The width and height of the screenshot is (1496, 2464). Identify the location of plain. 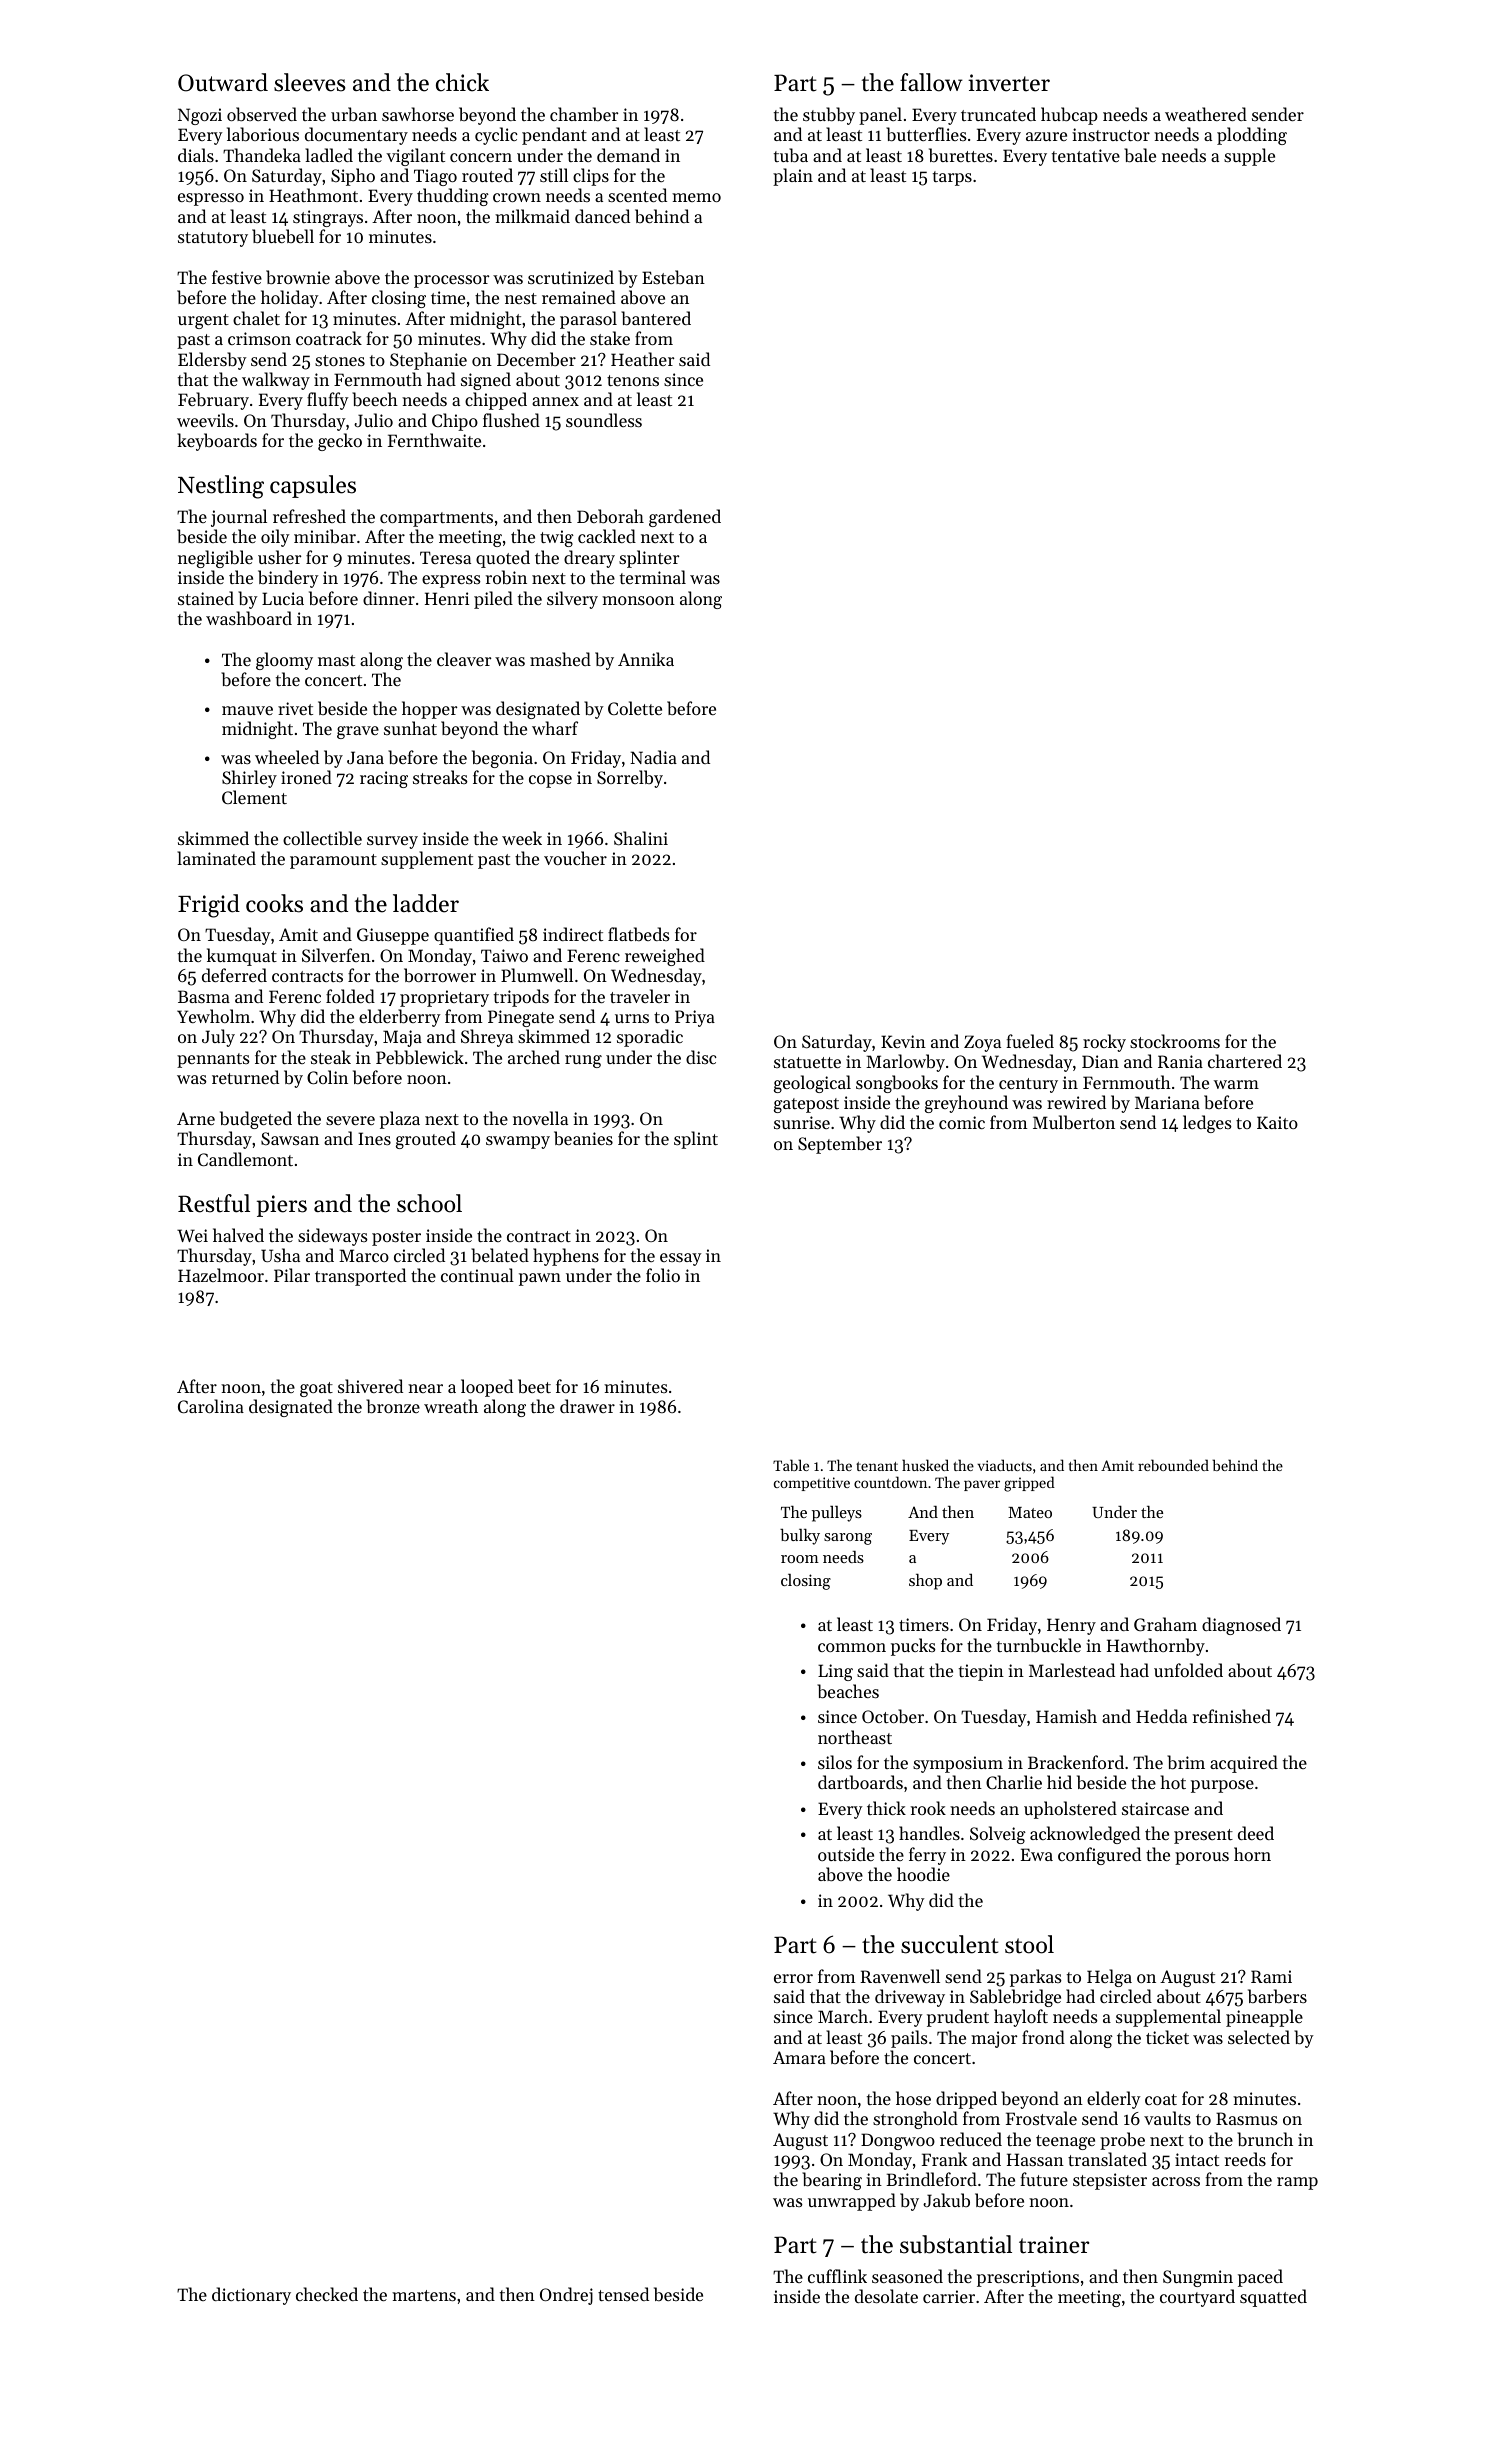
(793, 177).
